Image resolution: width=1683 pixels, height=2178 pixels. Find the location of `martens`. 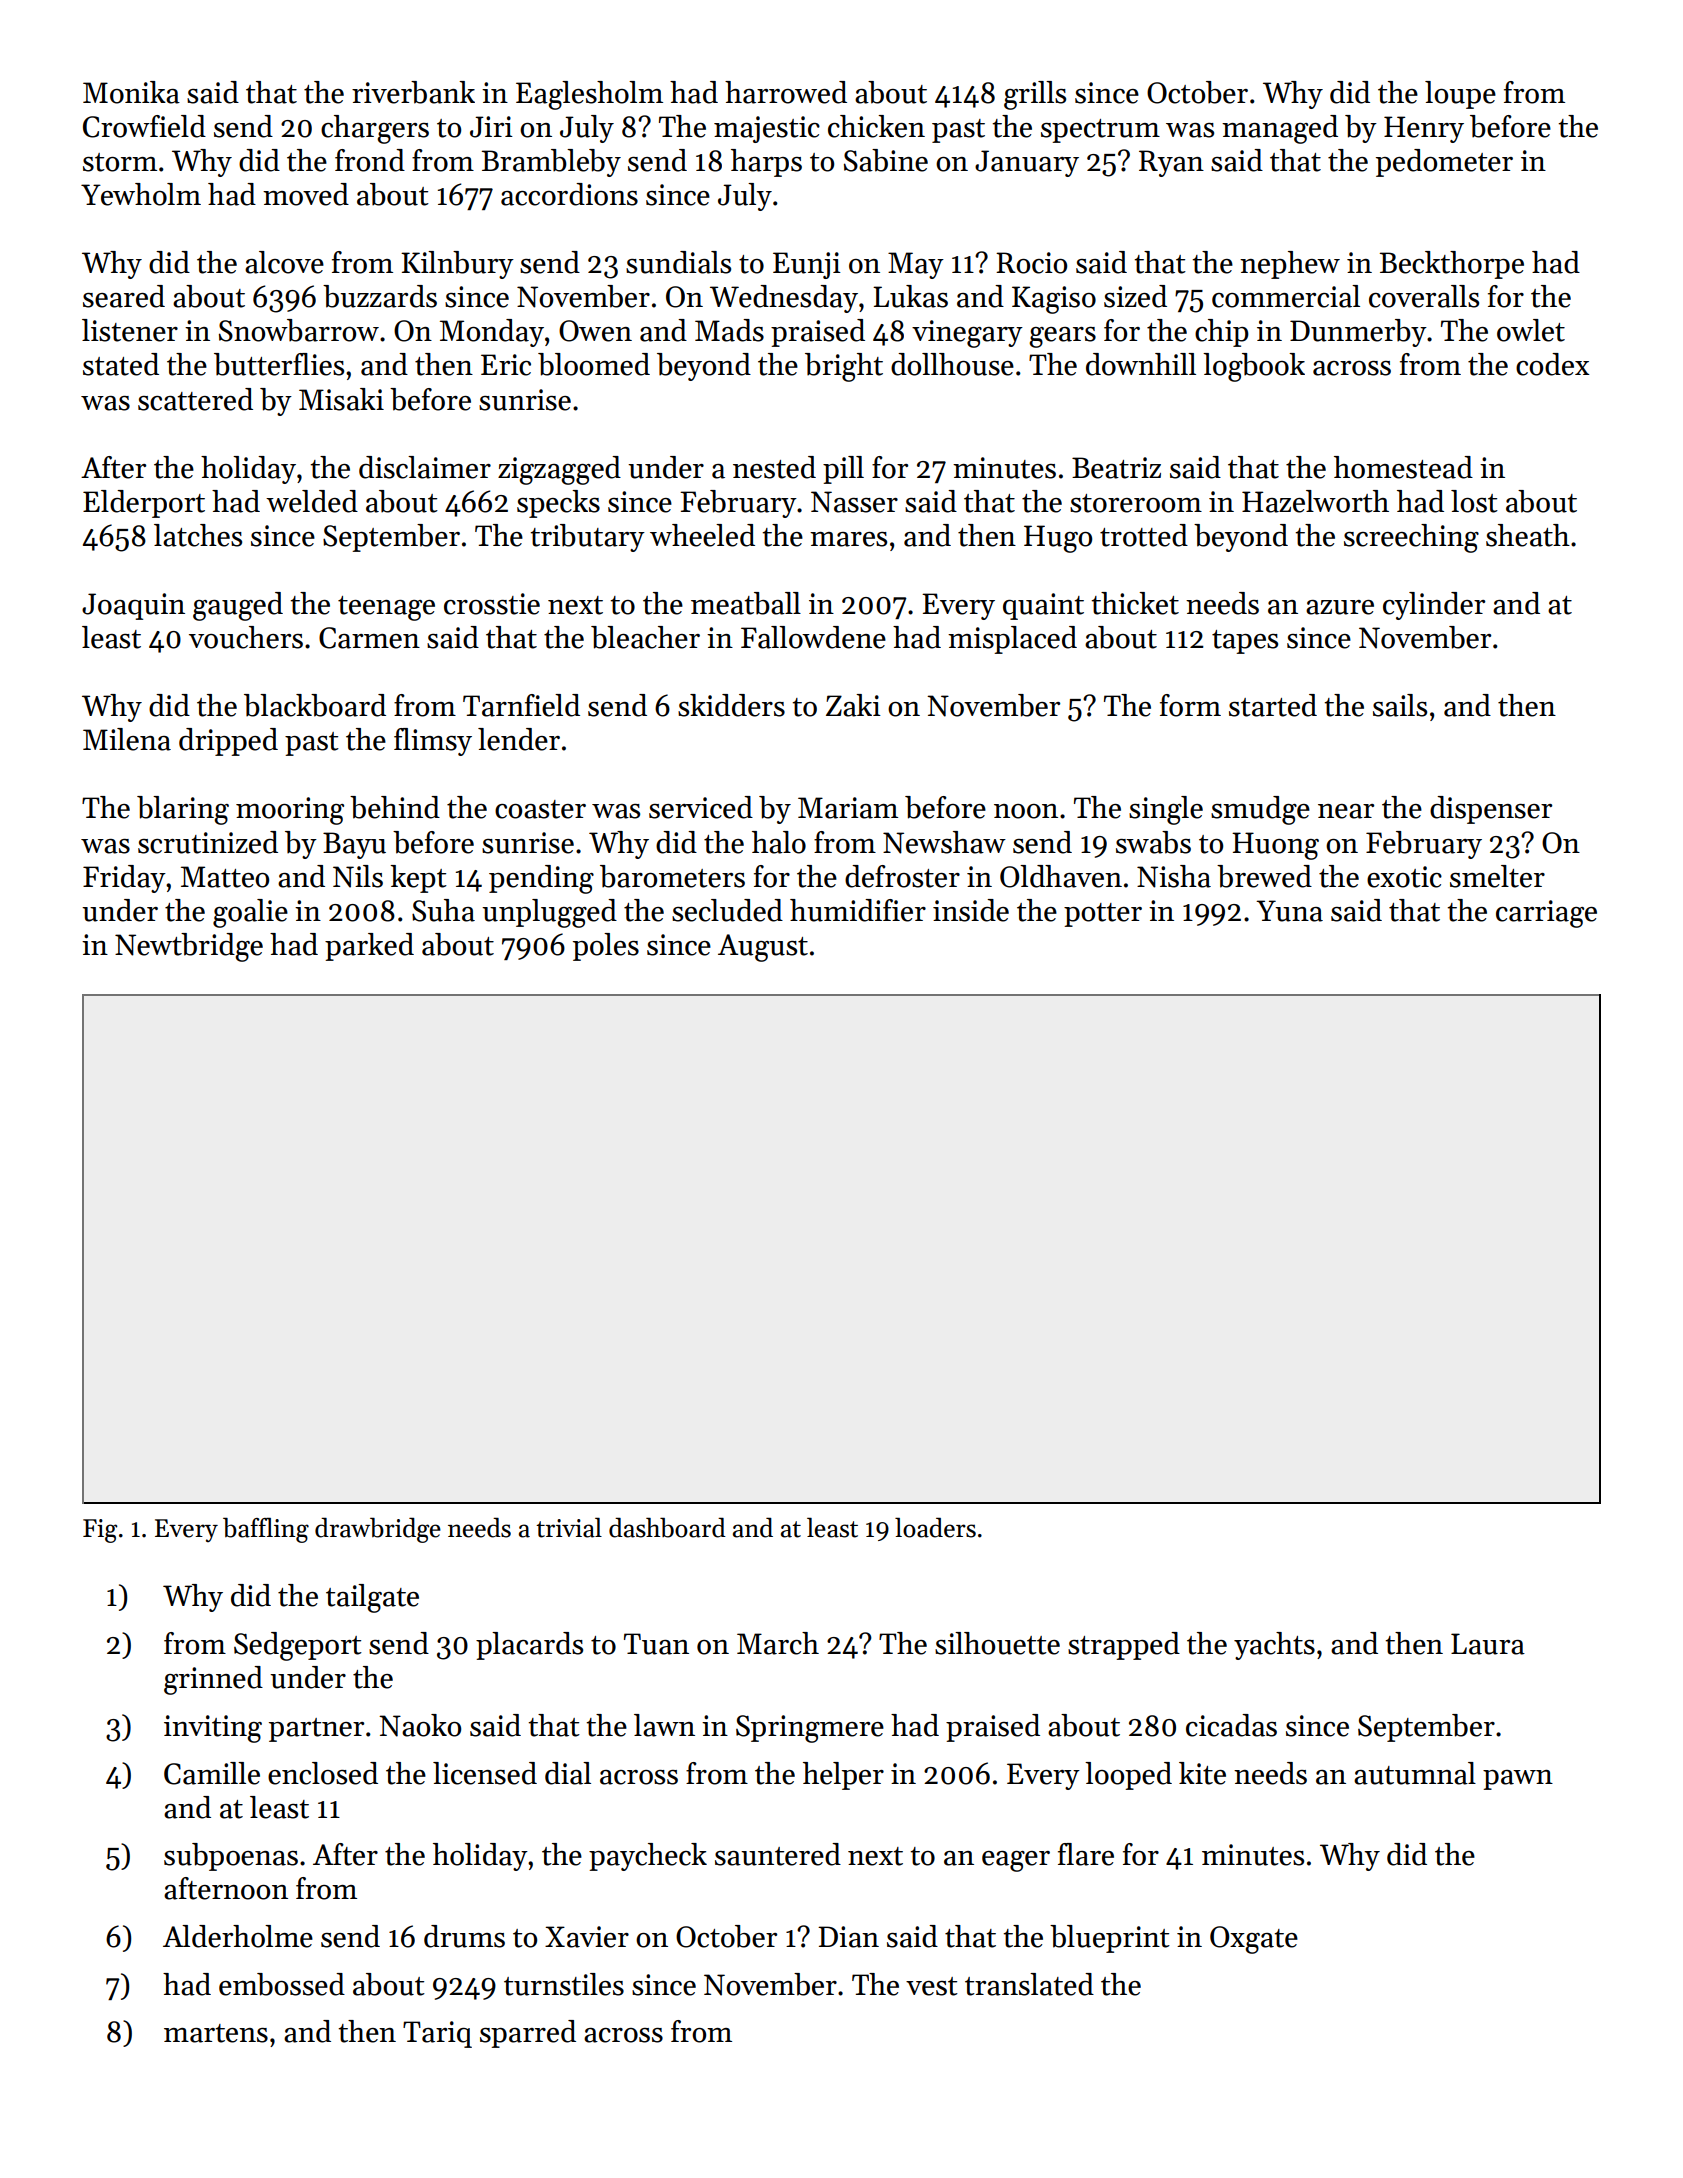

martens is located at coordinates (216, 2033).
